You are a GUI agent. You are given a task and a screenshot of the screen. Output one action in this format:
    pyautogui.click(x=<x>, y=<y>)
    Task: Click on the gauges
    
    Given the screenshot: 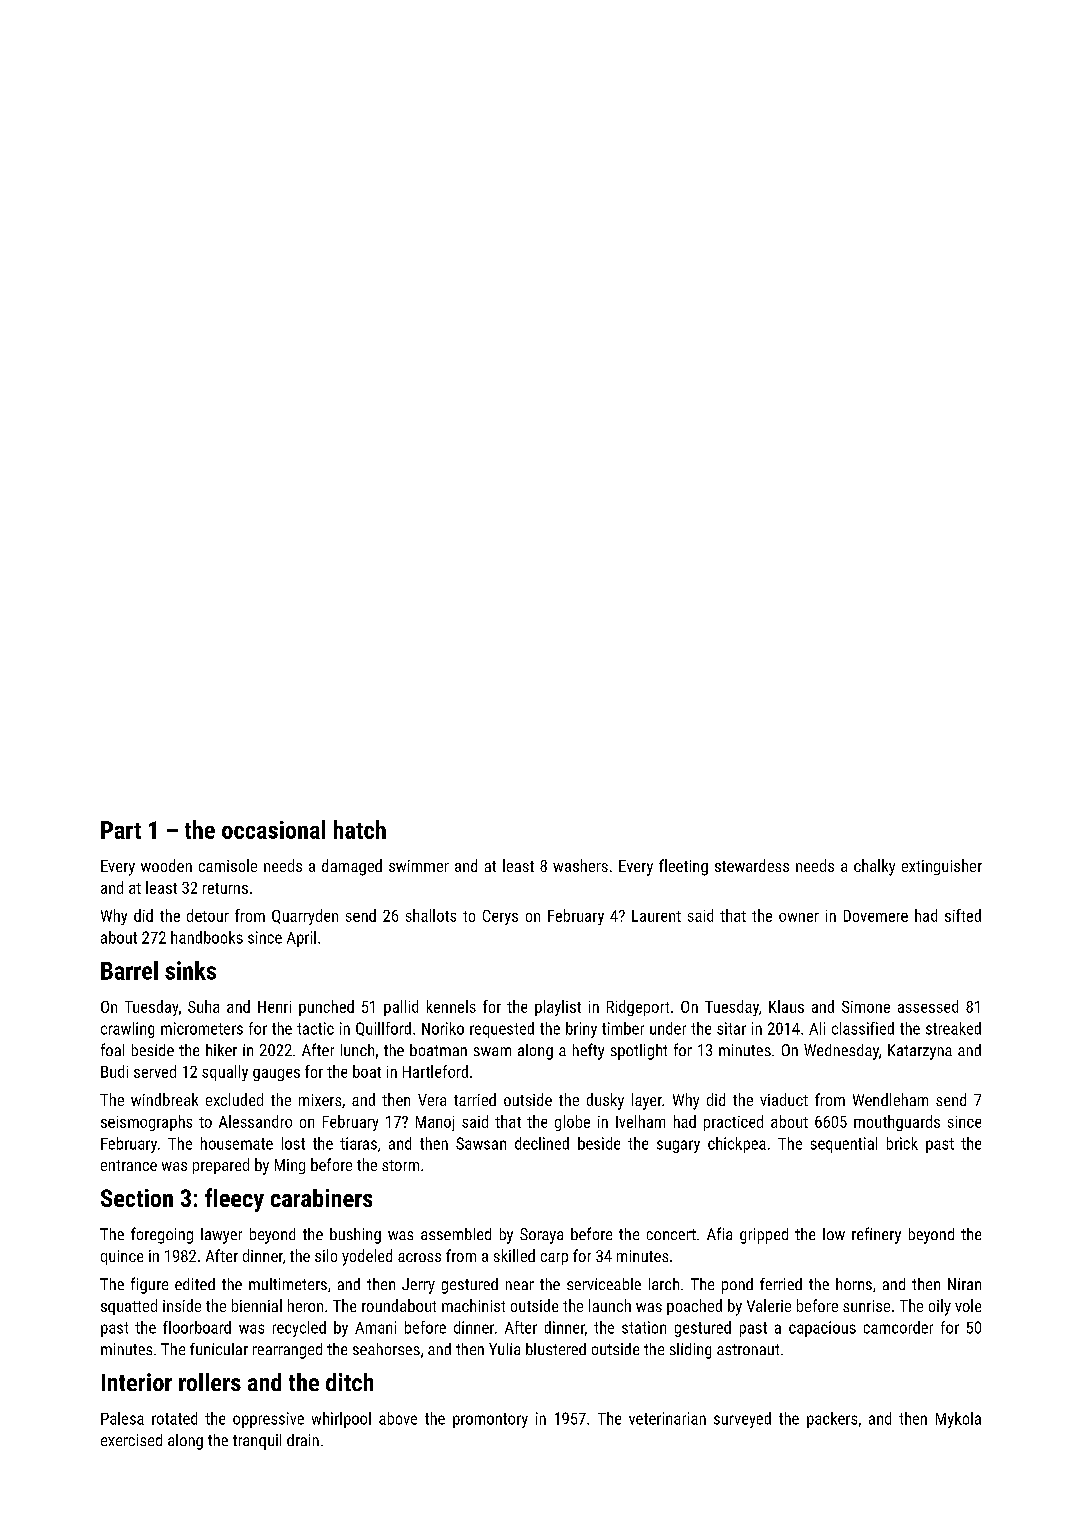 What is the action you would take?
    pyautogui.click(x=276, y=1075)
